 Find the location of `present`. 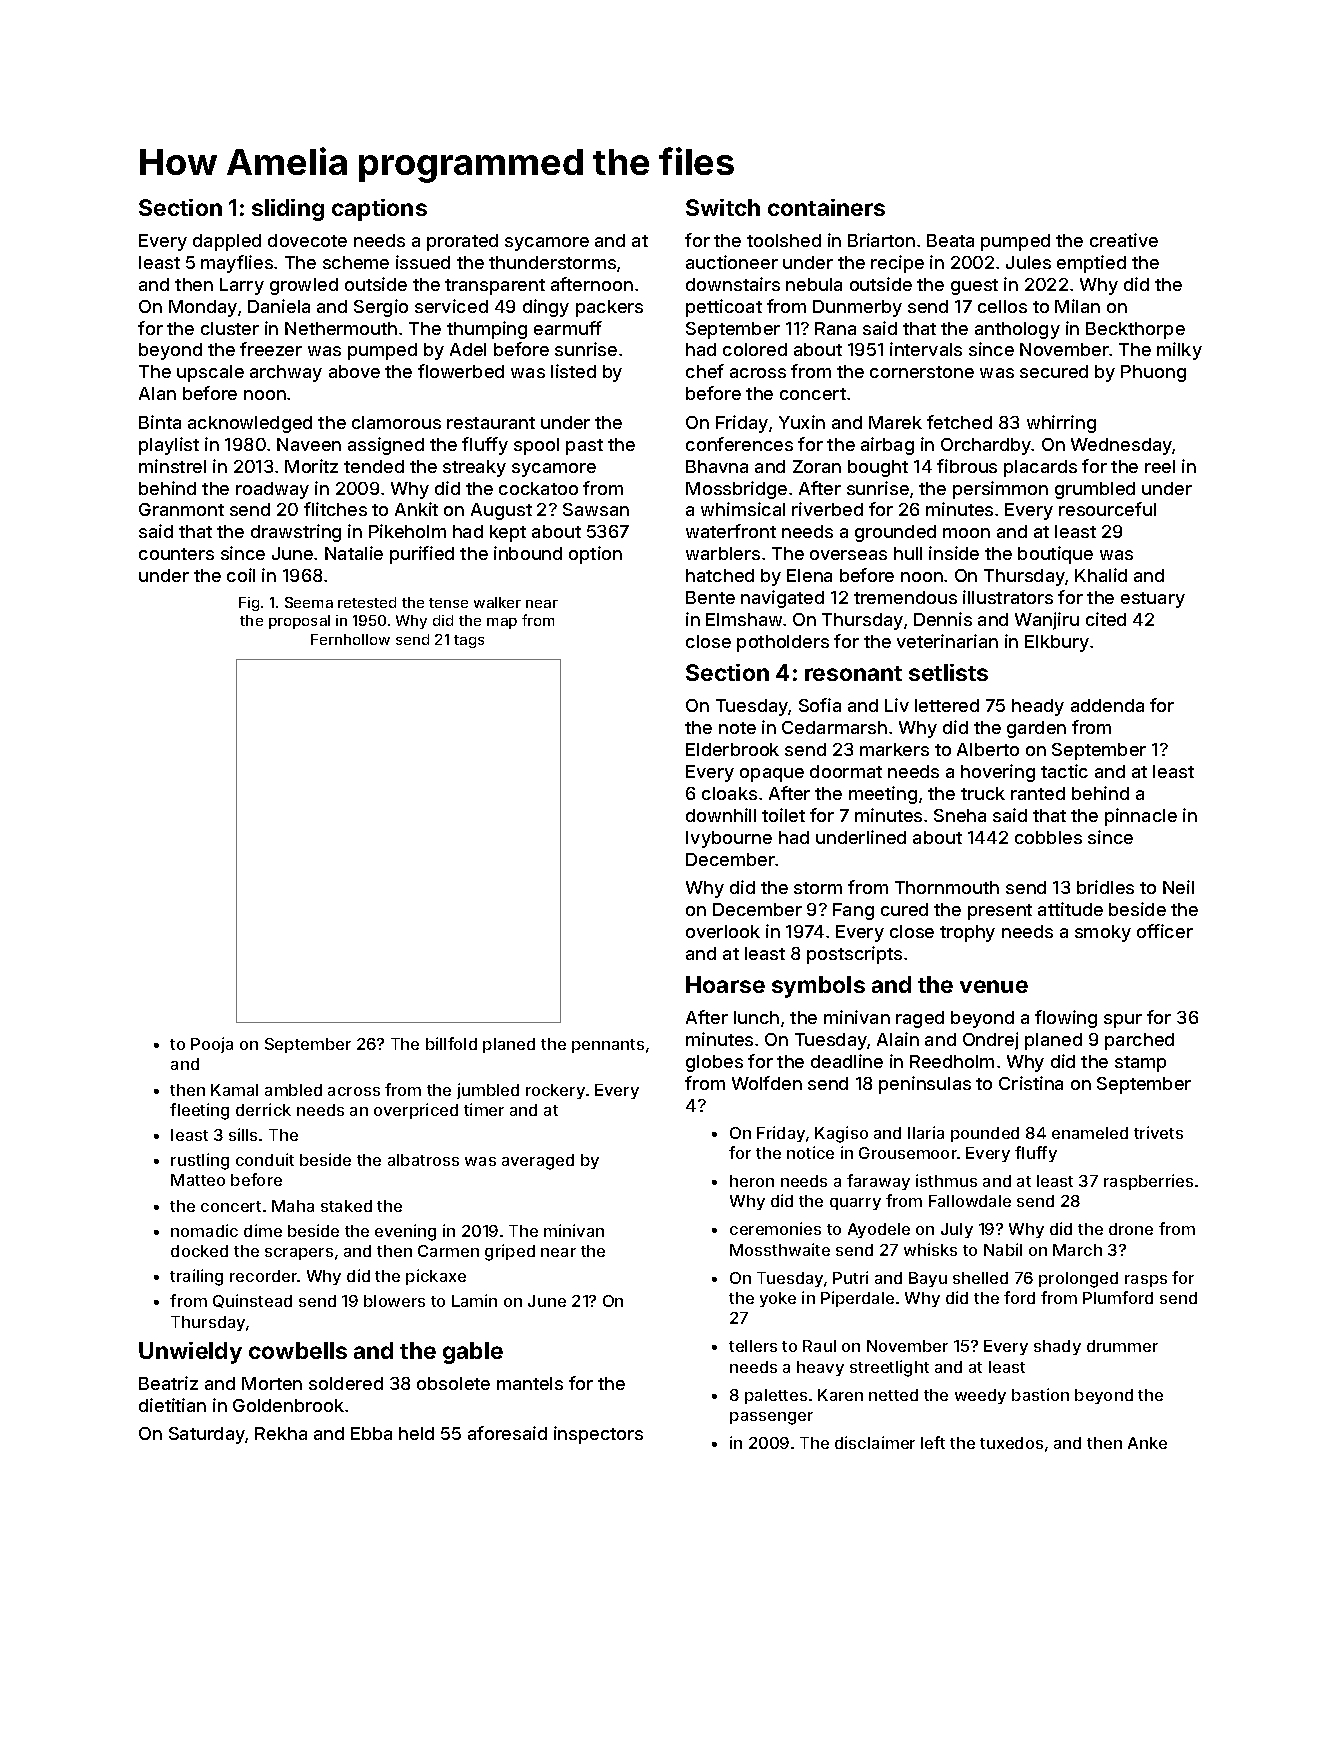

present is located at coordinates (1000, 912).
